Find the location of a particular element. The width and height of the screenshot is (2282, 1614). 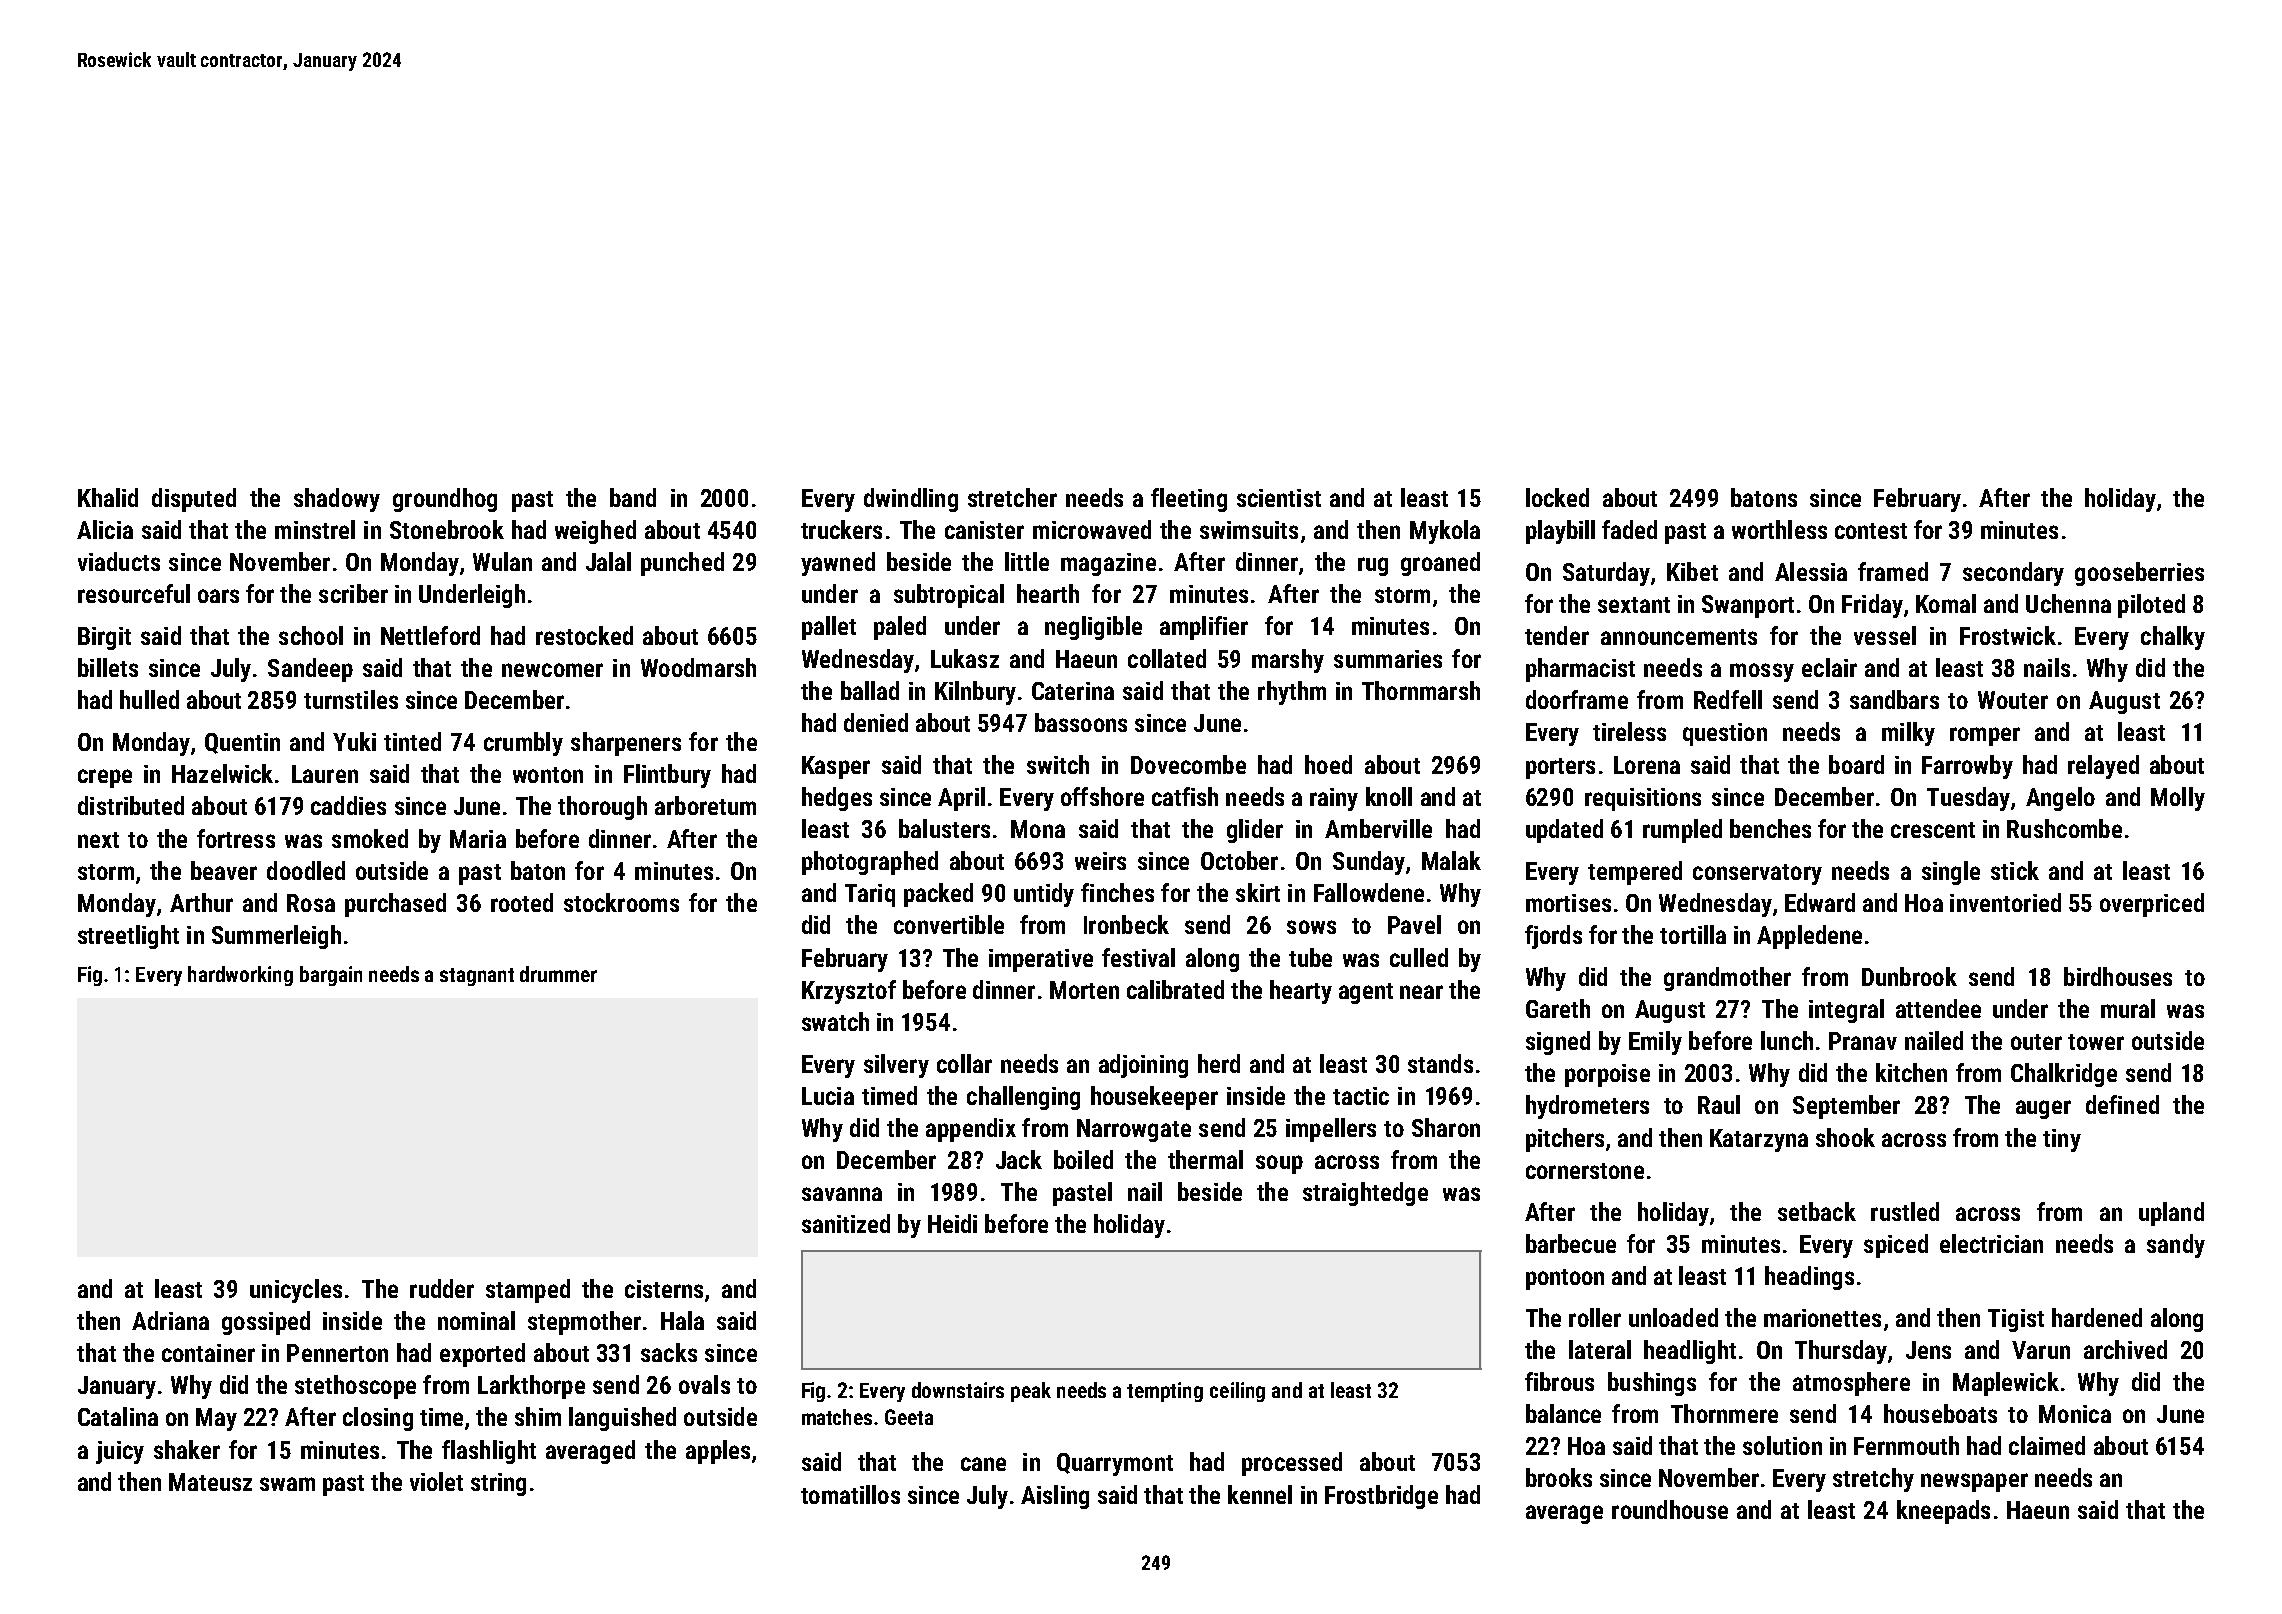

knoll is located at coordinates (1389, 796).
